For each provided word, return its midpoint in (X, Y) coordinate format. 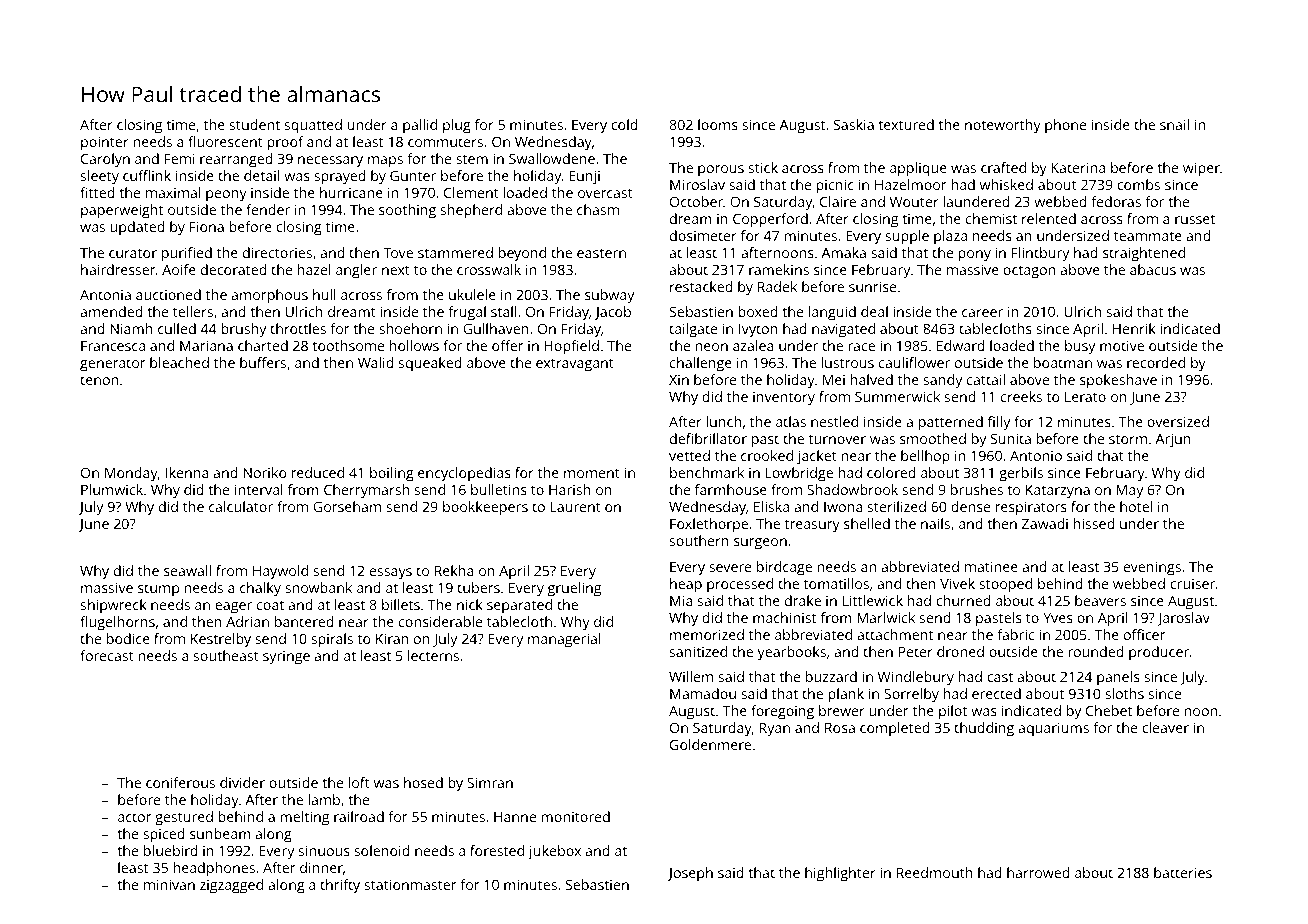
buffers (263, 362)
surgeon (760, 544)
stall (504, 311)
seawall (187, 570)
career (982, 313)
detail (262, 175)
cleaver (1165, 727)
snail (1174, 124)
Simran (490, 782)
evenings (1152, 568)
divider (242, 782)
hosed (423, 782)
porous (721, 171)
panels (1118, 678)
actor (134, 817)
